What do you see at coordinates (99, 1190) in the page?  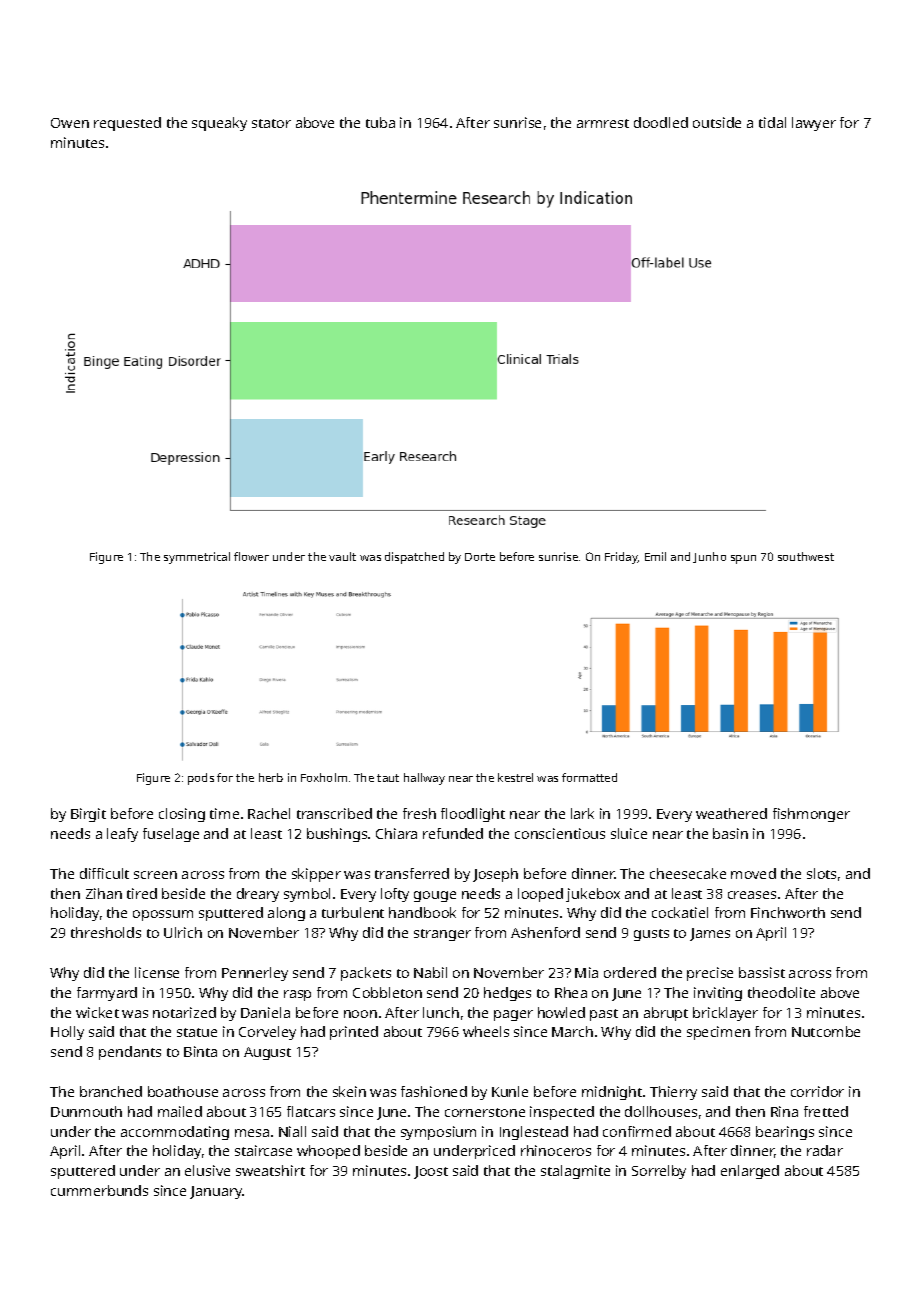 I see `cummerbunds` at bounding box center [99, 1190].
